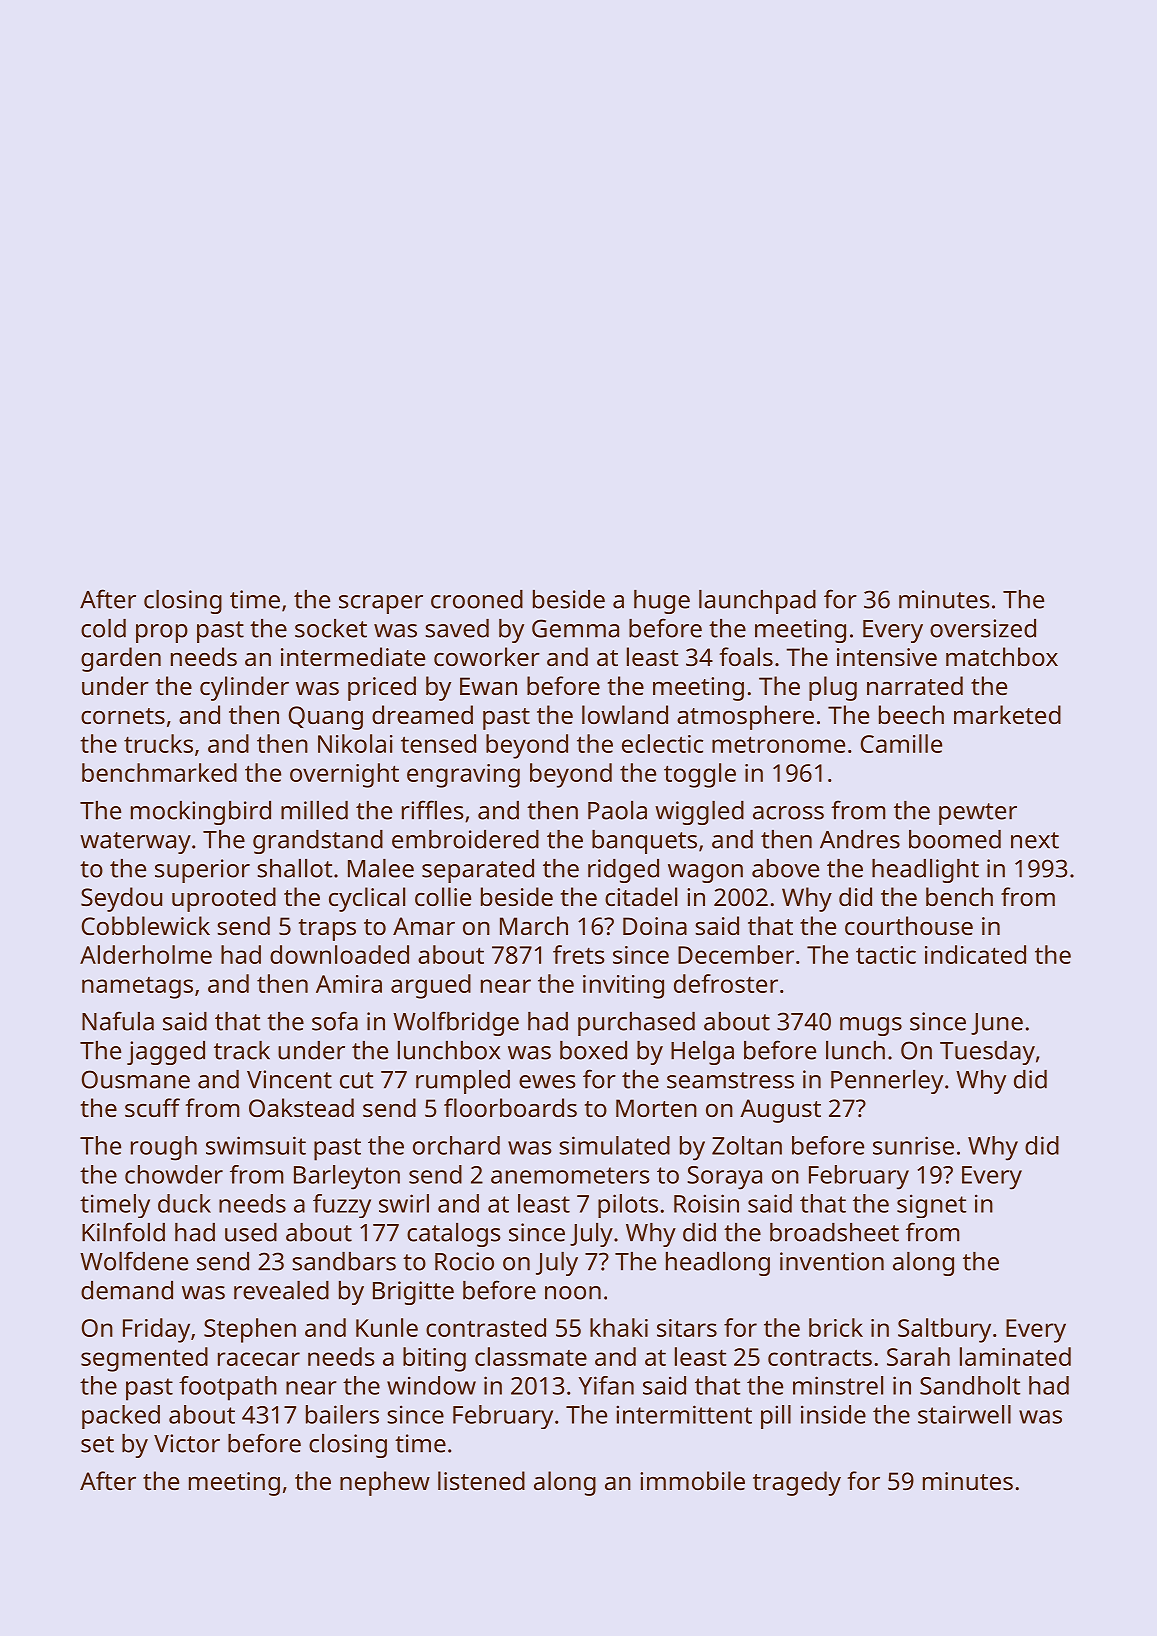 The height and width of the image is (1636, 1157). What do you see at coordinates (964, 1414) in the image?
I see `stairwell` at bounding box center [964, 1414].
